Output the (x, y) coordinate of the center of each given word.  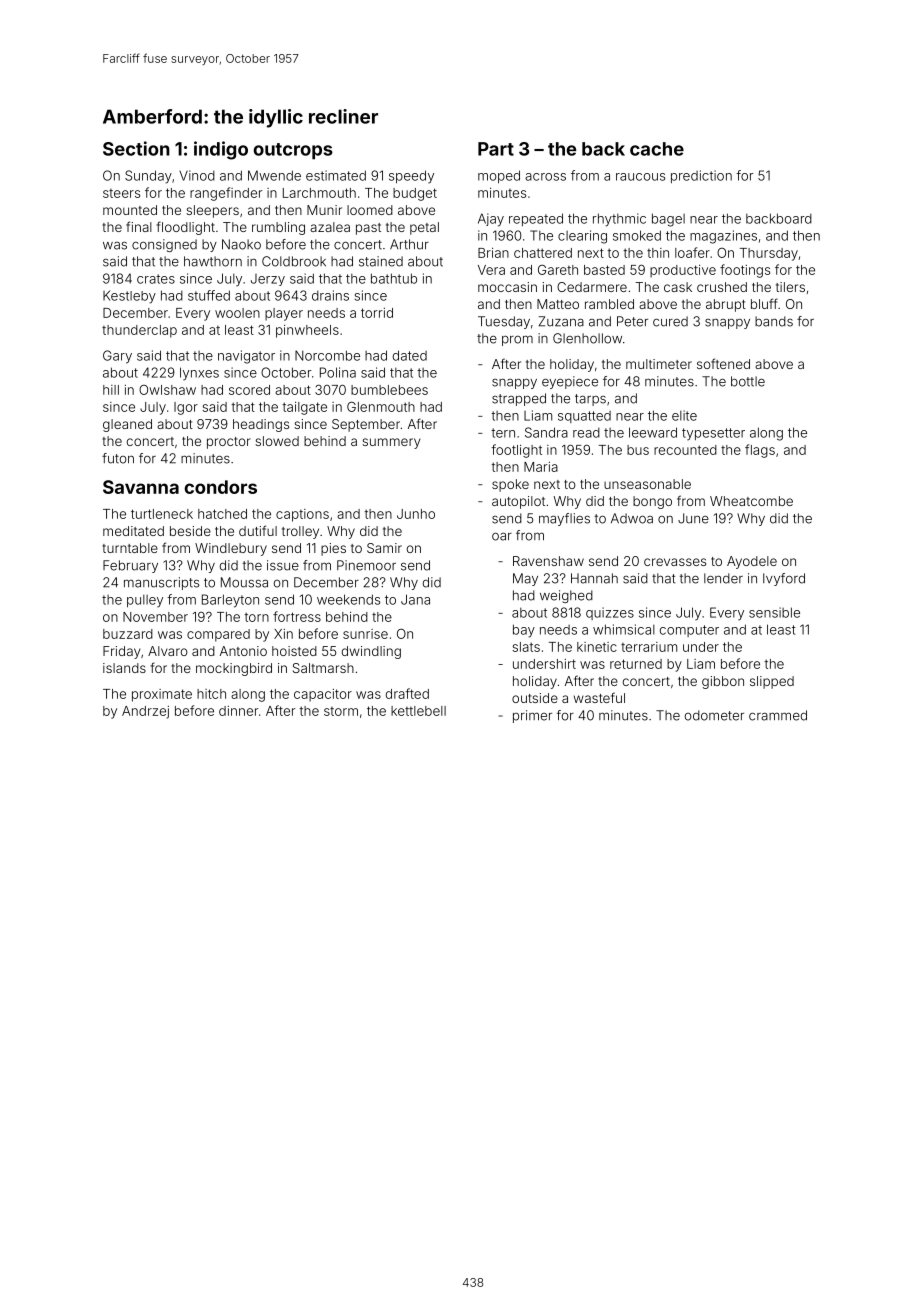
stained (381, 261)
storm (341, 711)
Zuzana (561, 321)
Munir (324, 210)
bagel (668, 220)
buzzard (128, 634)
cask (678, 287)
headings (261, 425)
